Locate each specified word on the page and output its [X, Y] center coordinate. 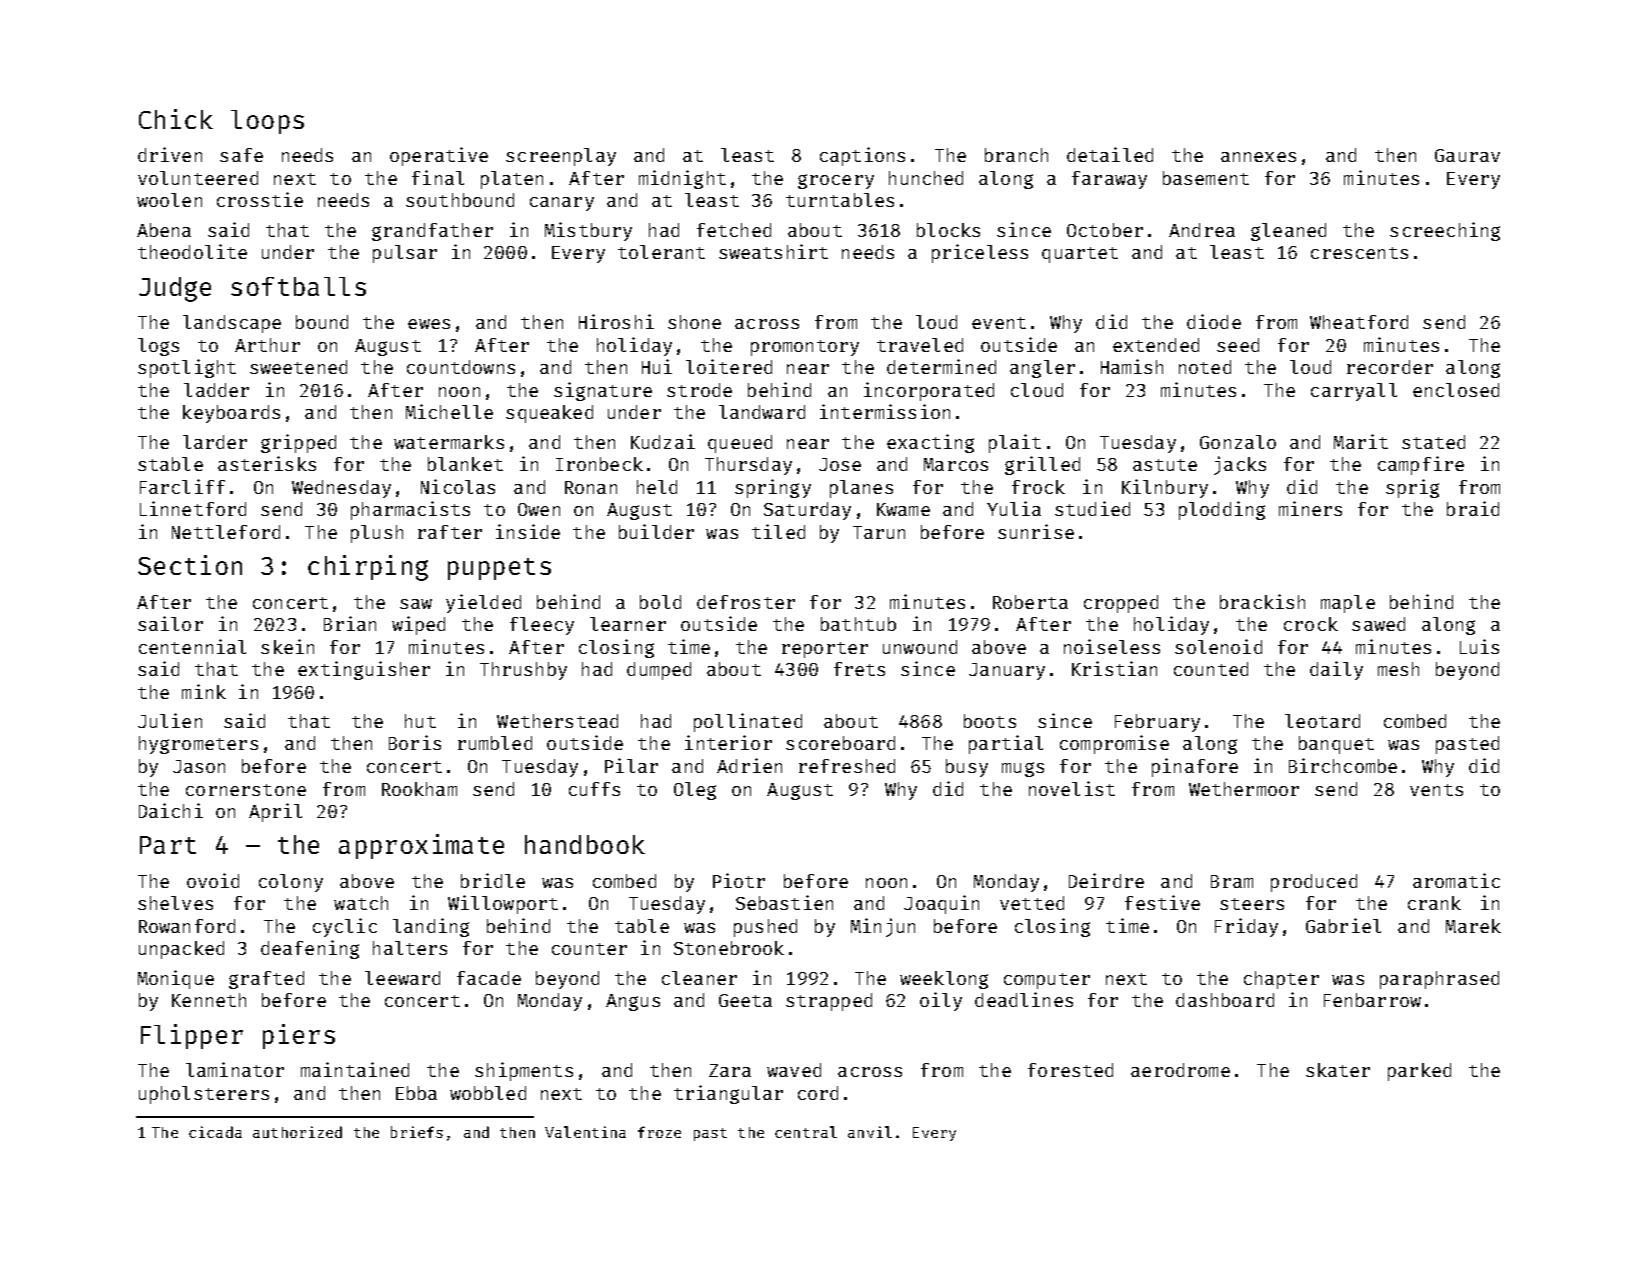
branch [1016, 155]
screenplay [561, 157]
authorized [297, 1132]
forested [1070, 1070]
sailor [170, 623]
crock [1311, 624]
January [1007, 671]
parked [1419, 1072]
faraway [1109, 180]
